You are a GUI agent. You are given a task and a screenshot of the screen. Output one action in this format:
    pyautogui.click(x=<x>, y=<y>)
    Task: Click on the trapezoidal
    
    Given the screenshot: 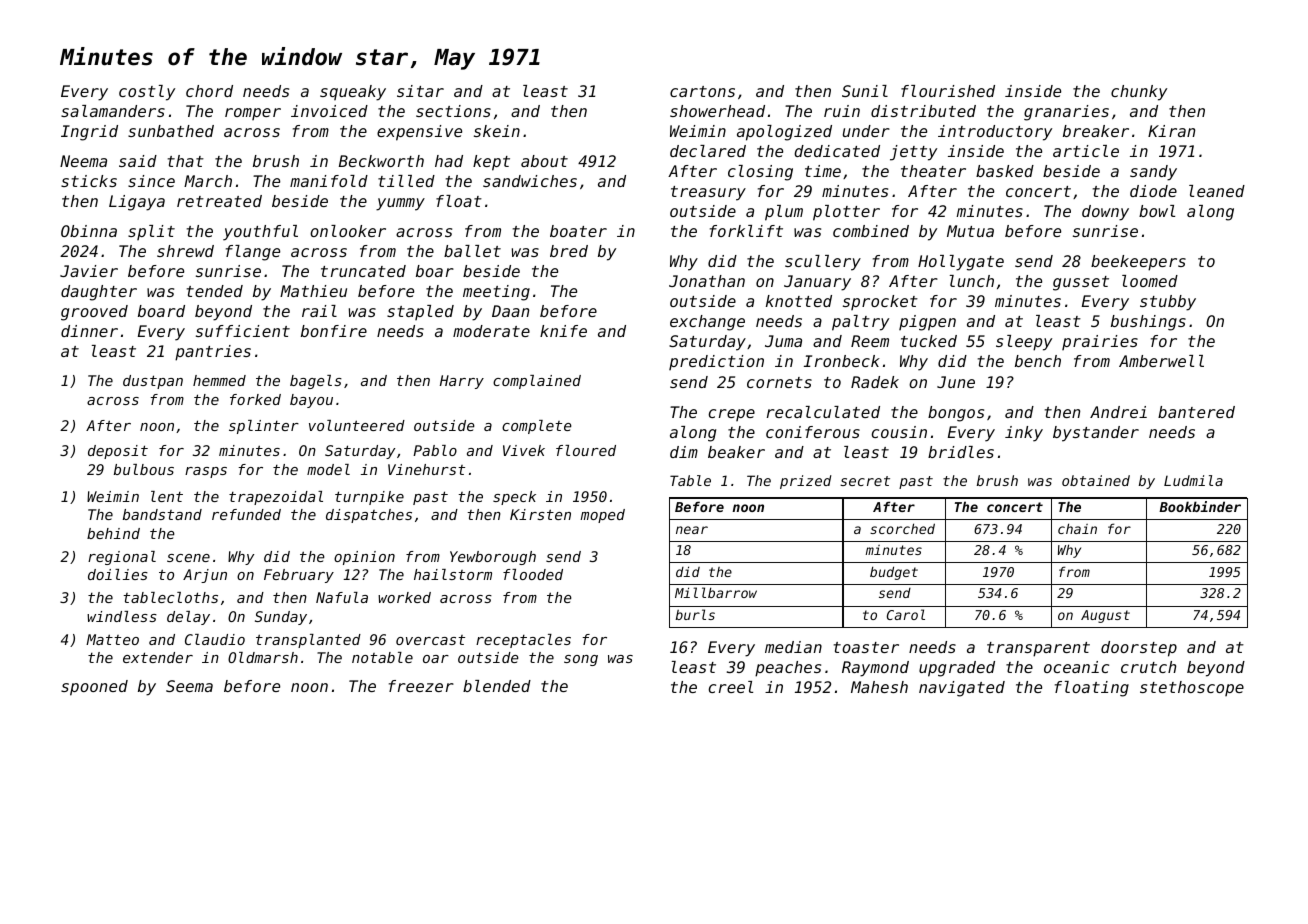 What is the action you would take?
    pyautogui.click(x=276, y=498)
